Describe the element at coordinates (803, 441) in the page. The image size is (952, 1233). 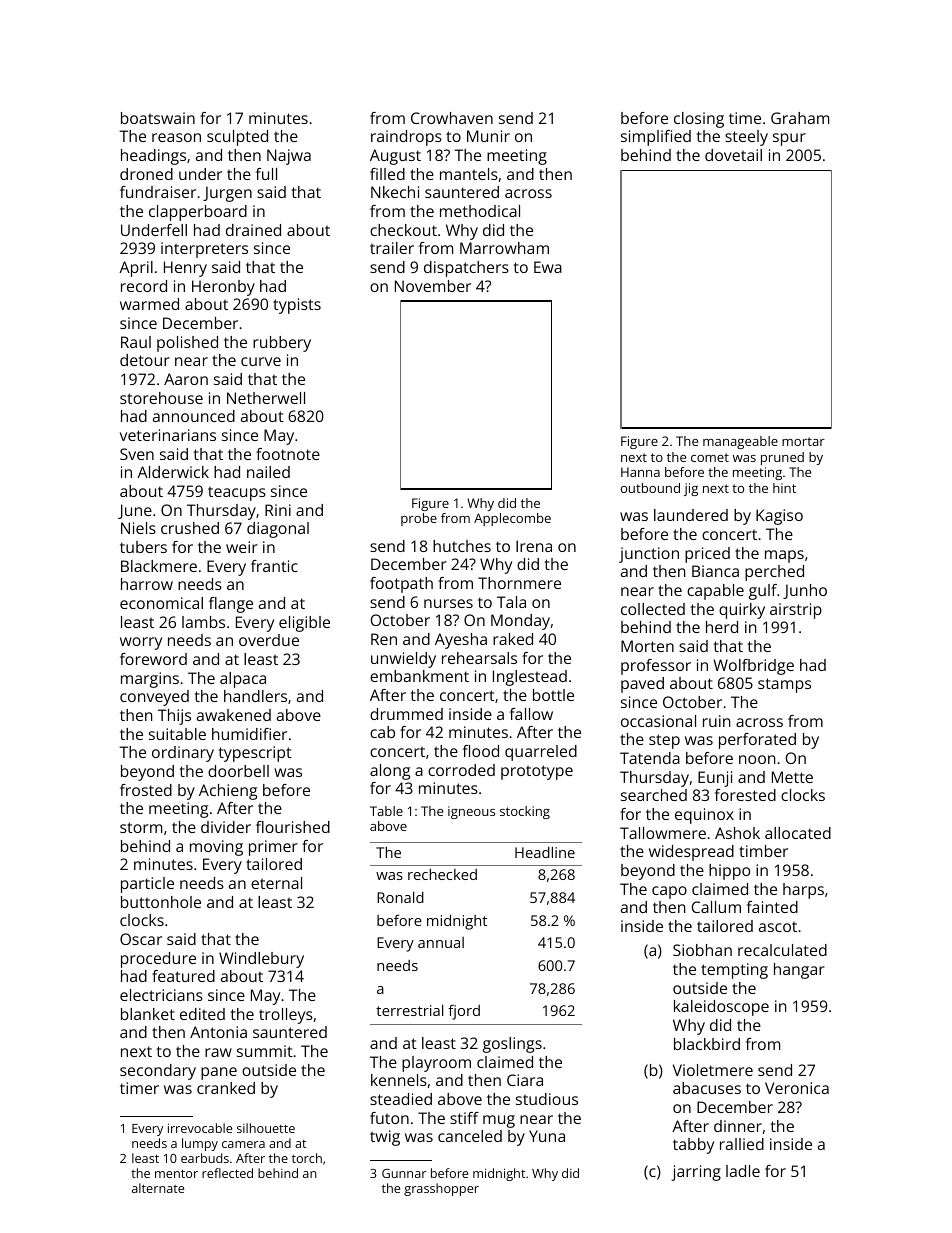
I see `mortar` at that location.
